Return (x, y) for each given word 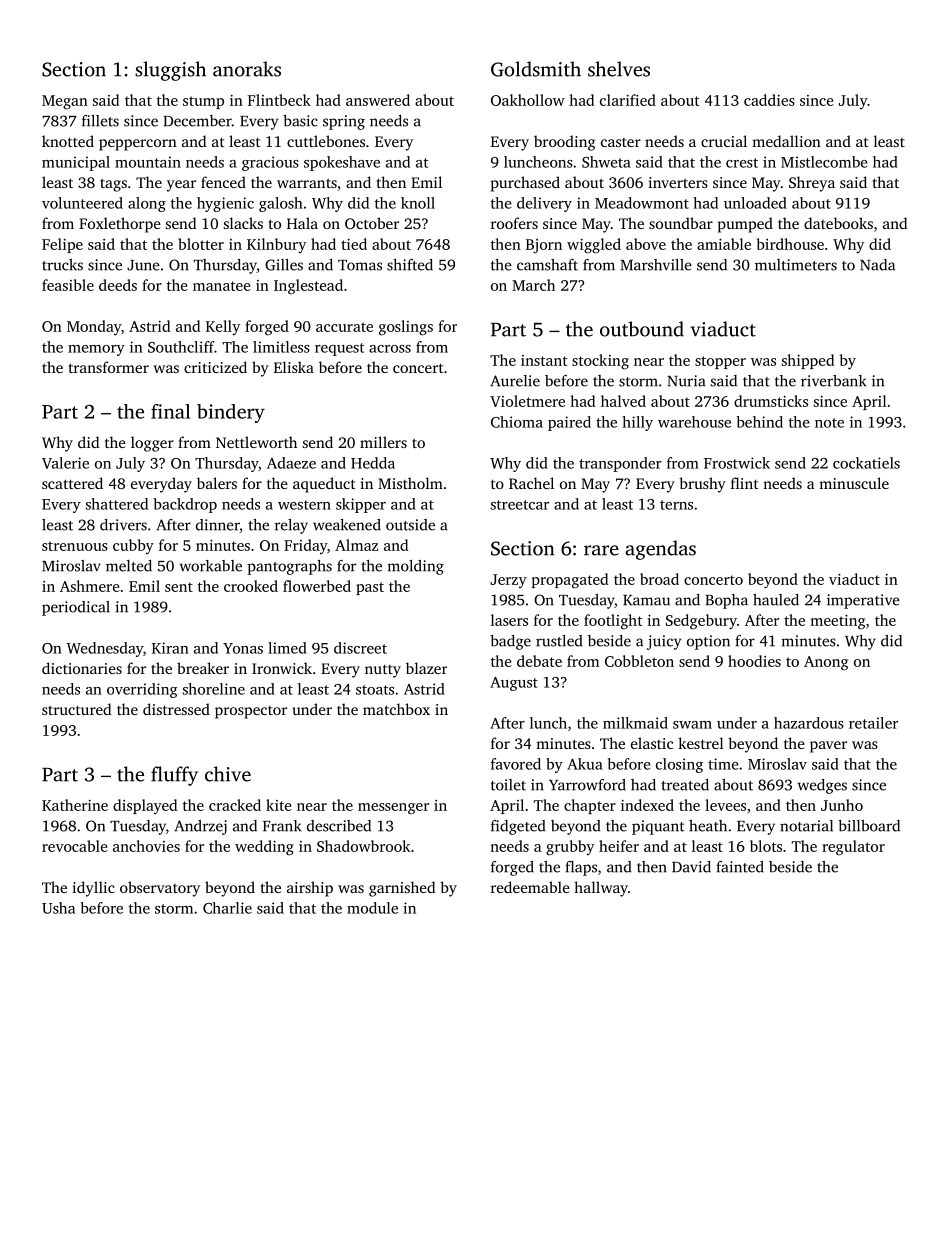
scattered (72, 483)
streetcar (520, 505)
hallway (601, 889)
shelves (619, 69)
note (829, 423)
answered (378, 100)
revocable (75, 846)
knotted (68, 141)
